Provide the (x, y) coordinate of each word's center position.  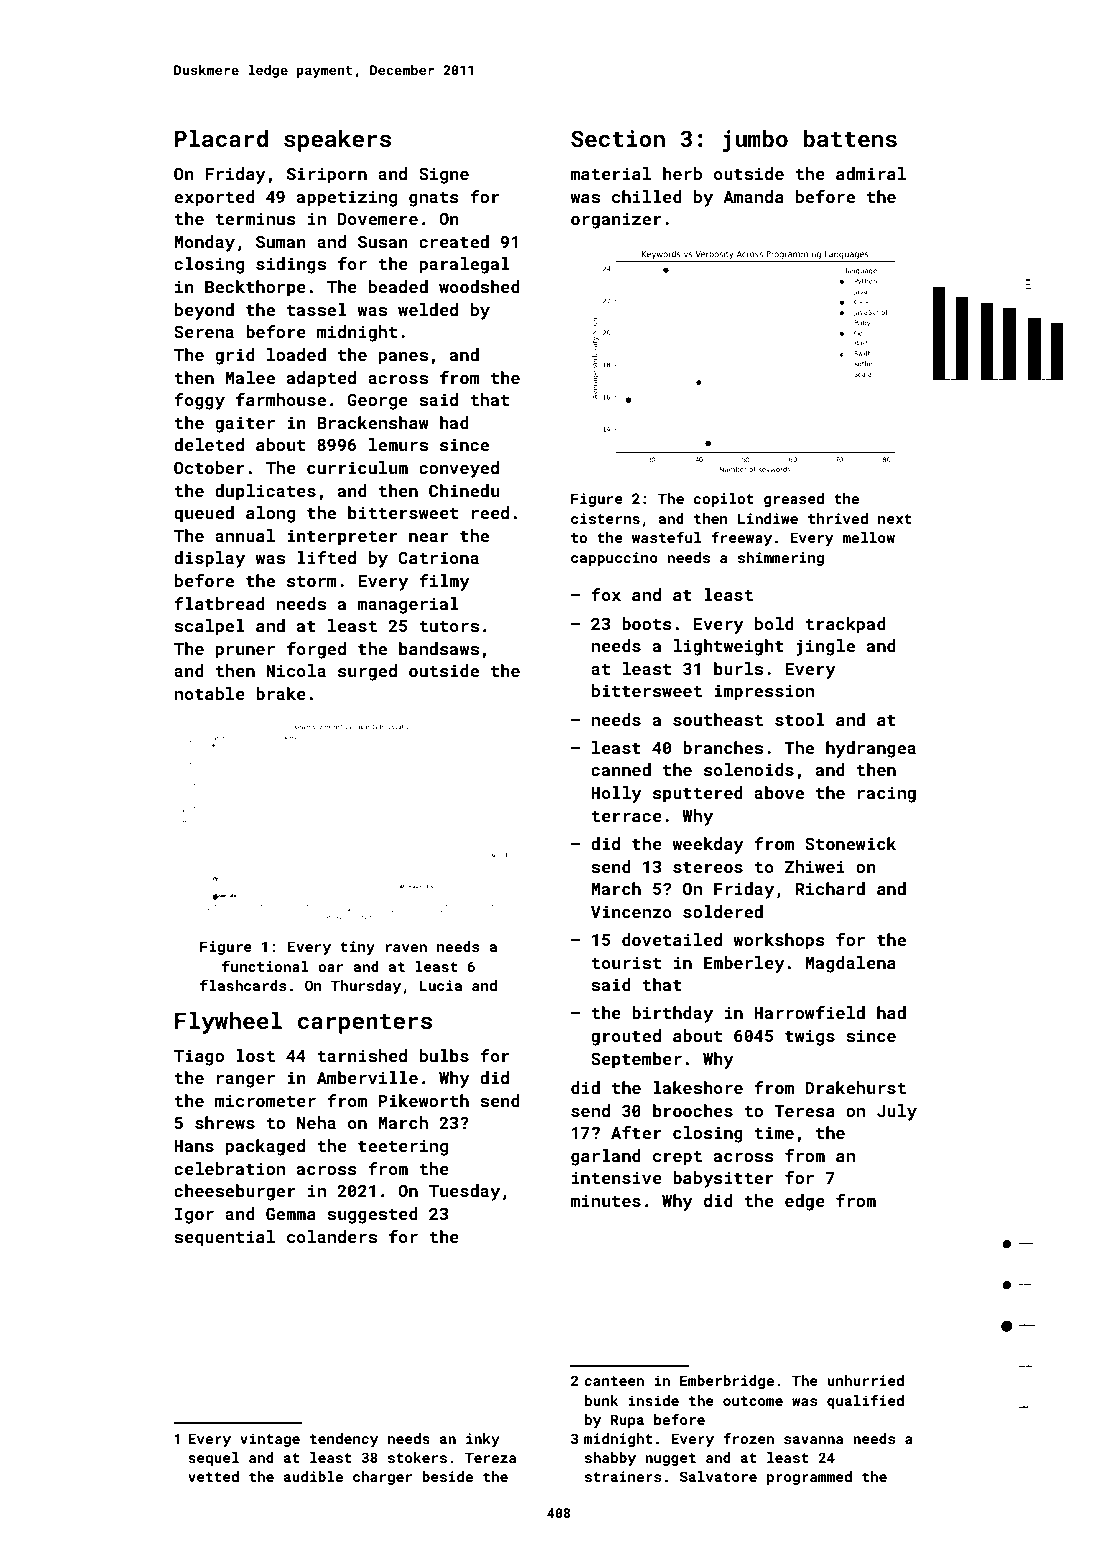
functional (265, 966)
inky (483, 1440)
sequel (213, 1459)
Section (618, 138)
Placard (221, 138)
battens (850, 138)
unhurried (865, 1380)
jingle (825, 647)
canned (621, 769)
